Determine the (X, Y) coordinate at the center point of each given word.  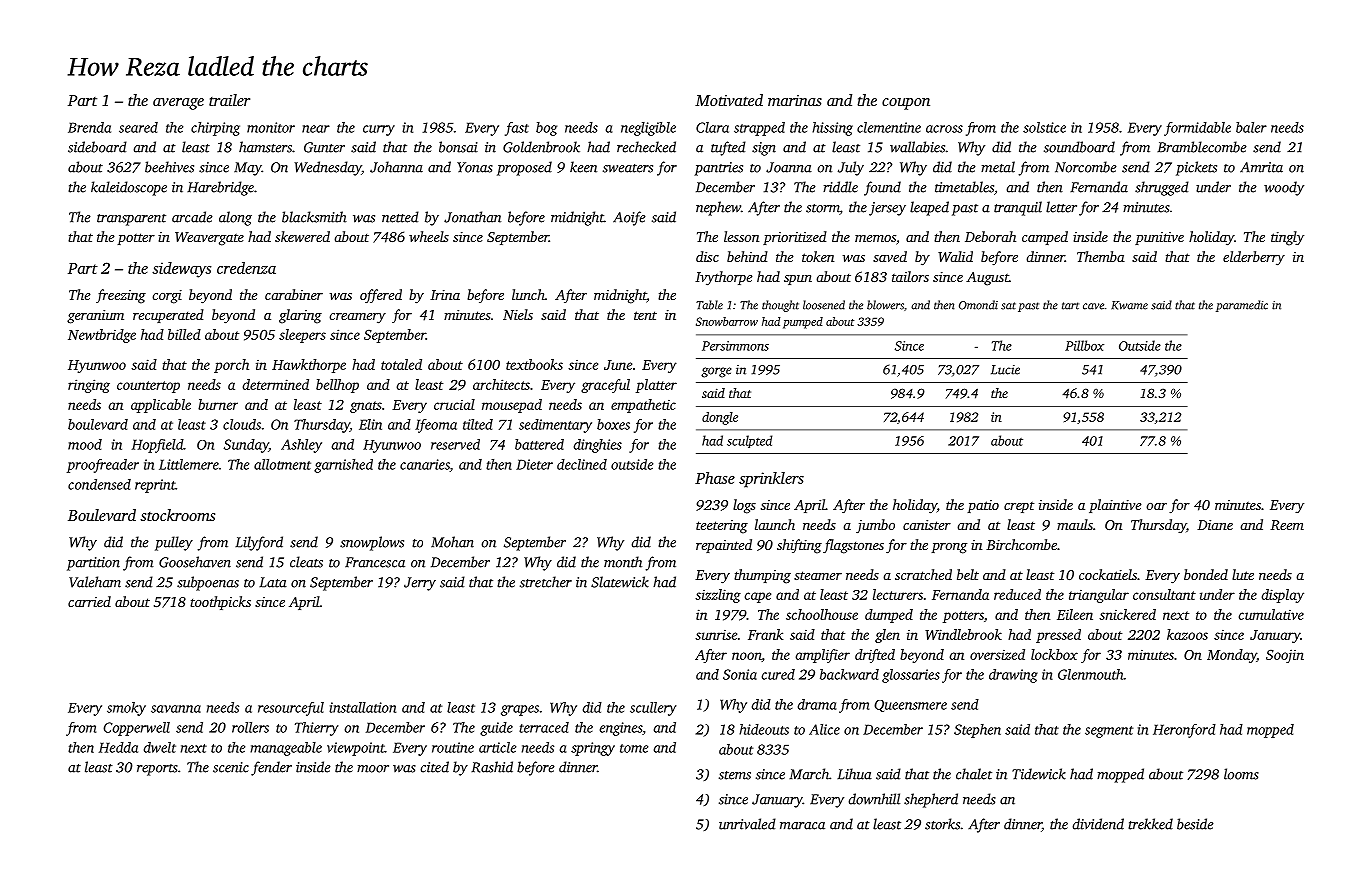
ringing (89, 386)
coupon (906, 104)
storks (942, 824)
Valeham (95, 582)
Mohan (452, 542)
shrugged (1162, 188)
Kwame (1129, 305)
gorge (716, 372)
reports (157, 770)
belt (968, 574)
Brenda (89, 127)
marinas (795, 100)
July (851, 168)
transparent (131, 220)
